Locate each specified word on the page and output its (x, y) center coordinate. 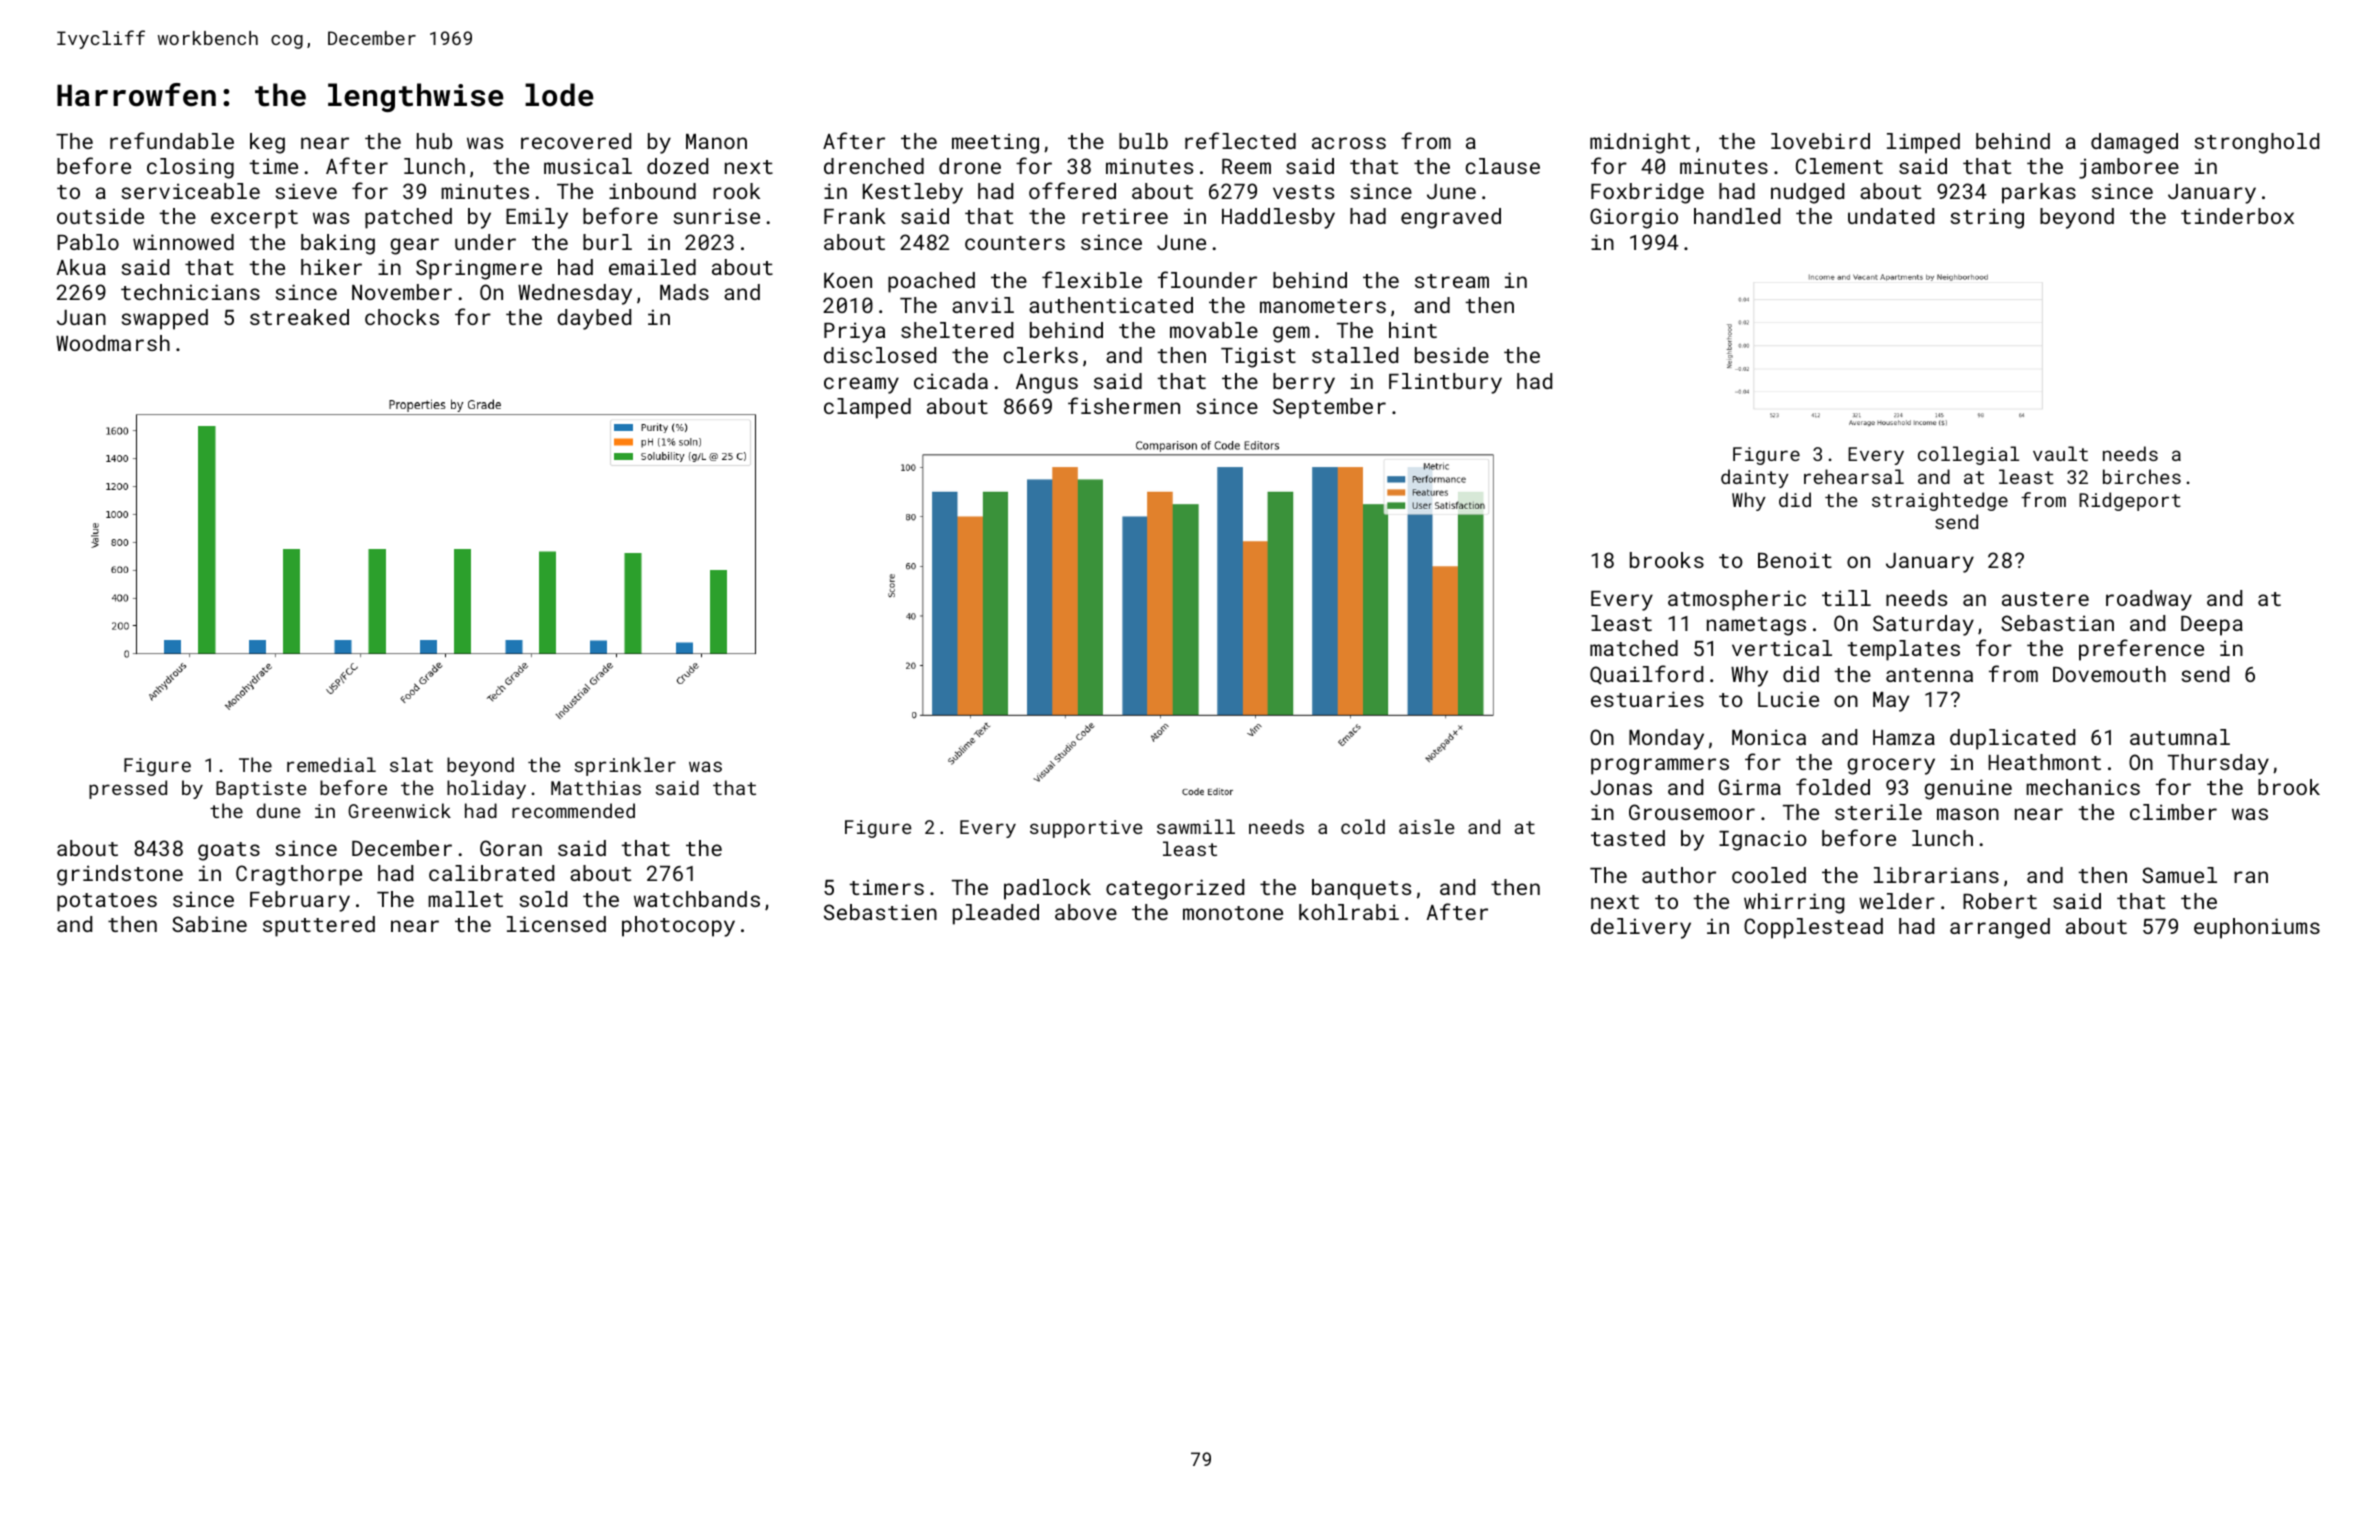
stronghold (2257, 143)
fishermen (1124, 405)
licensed (556, 924)
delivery (1641, 928)
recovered (576, 141)
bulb (1143, 141)
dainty (1755, 478)
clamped (867, 408)
